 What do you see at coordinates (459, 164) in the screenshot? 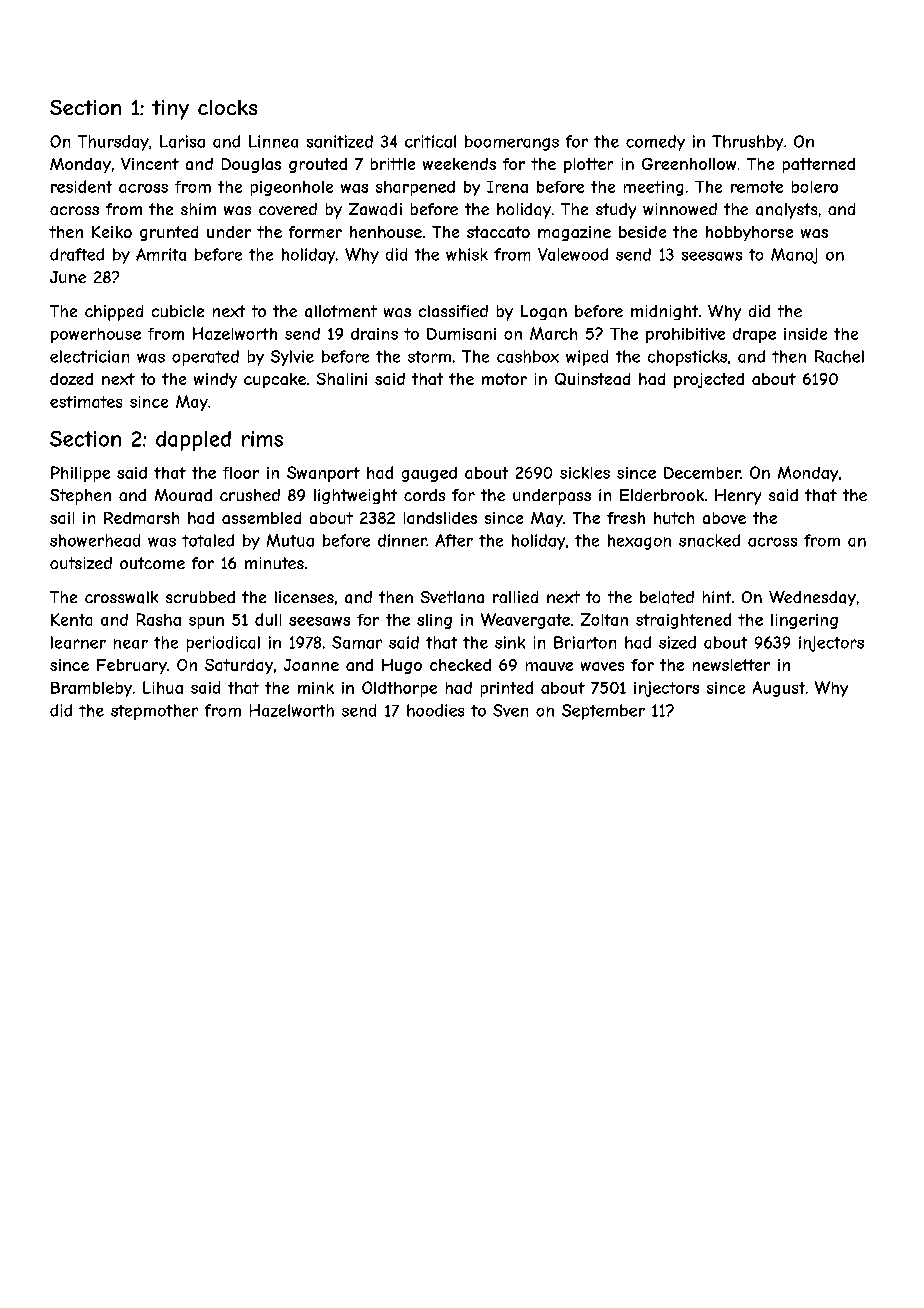
I see `weekends` at bounding box center [459, 164].
